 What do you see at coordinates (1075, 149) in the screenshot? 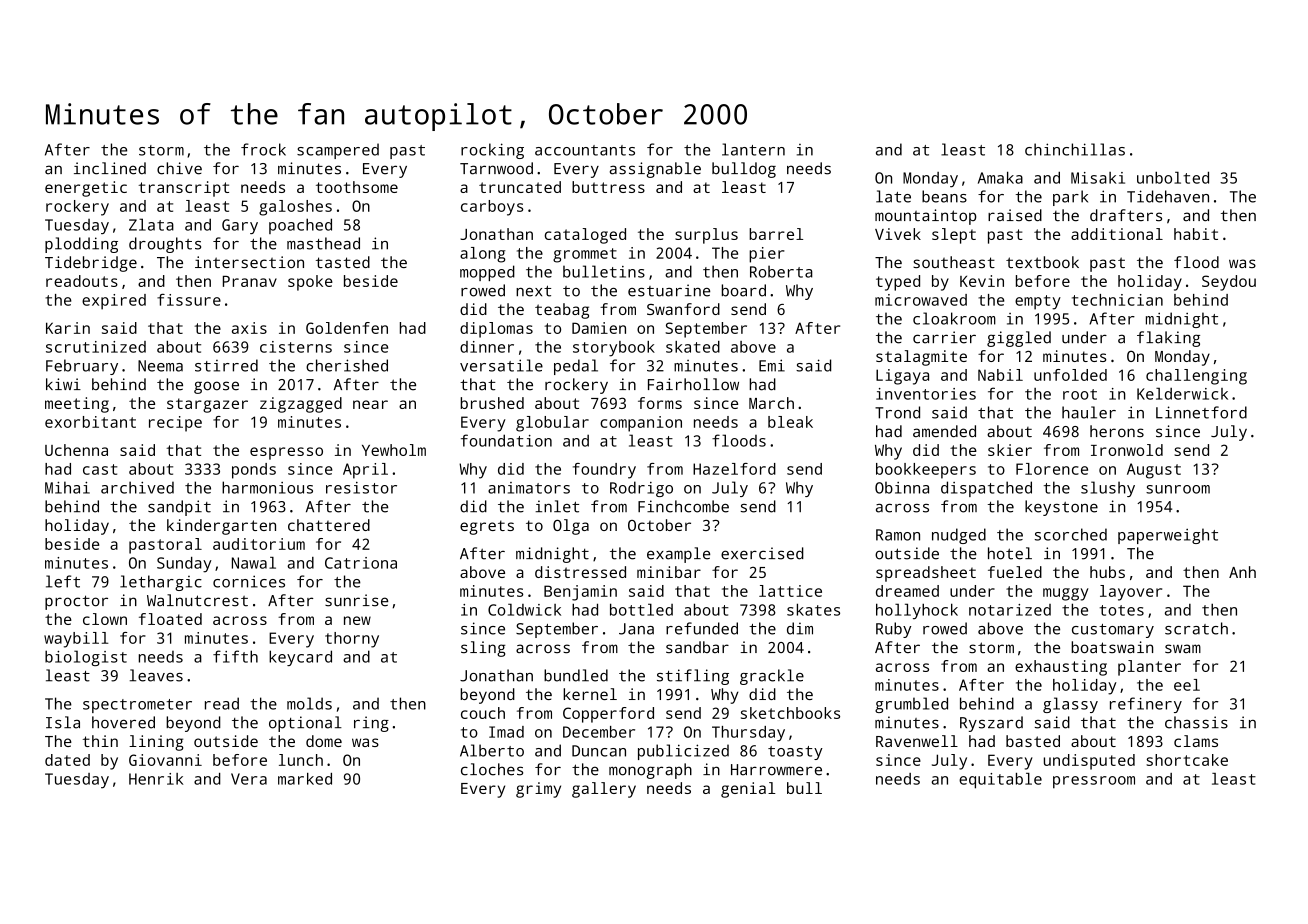
I see `chinchillas` at bounding box center [1075, 149].
